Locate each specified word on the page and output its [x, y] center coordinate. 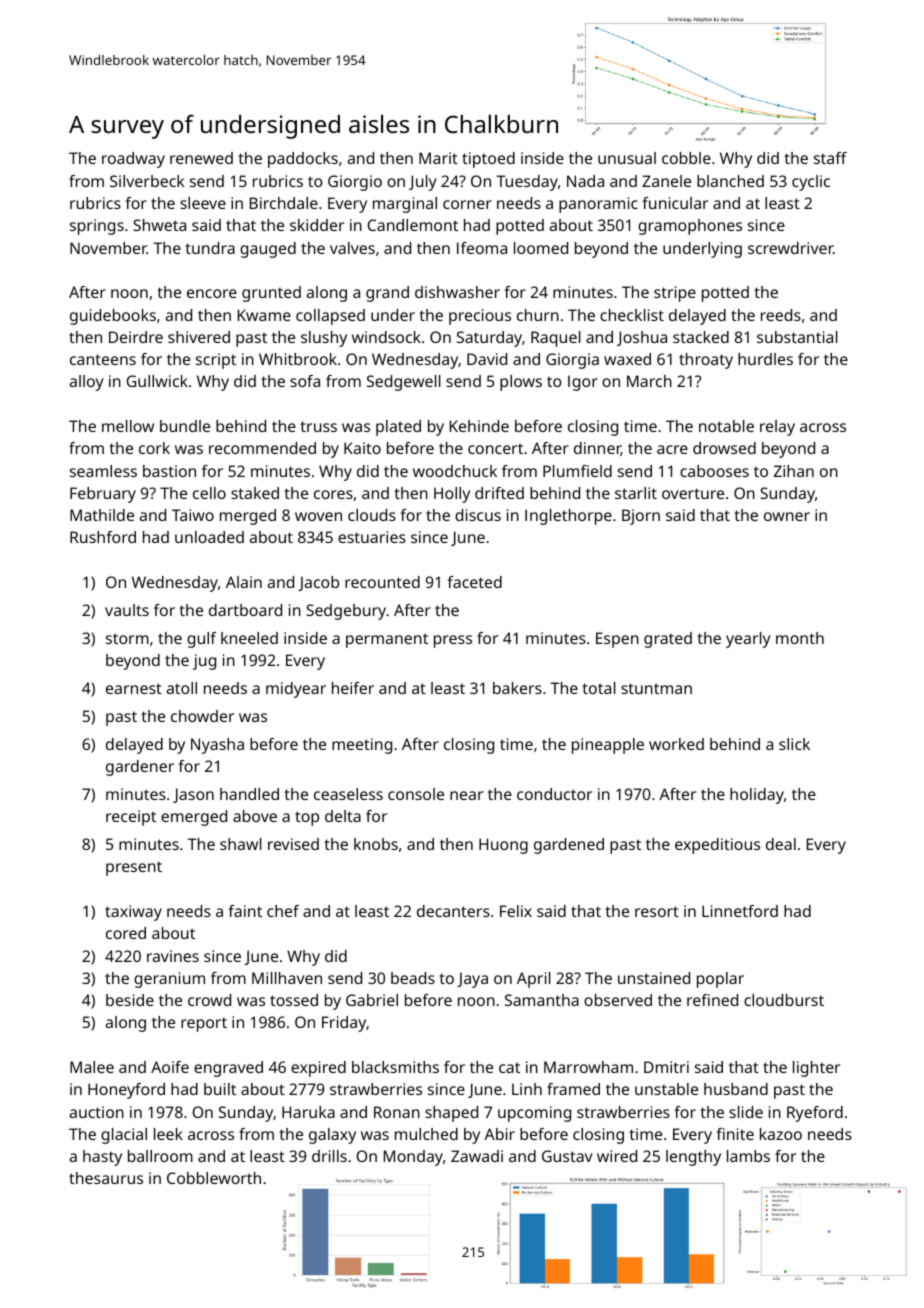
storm [127, 638]
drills [329, 1156]
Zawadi [477, 1156]
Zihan [794, 471]
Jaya [472, 980]
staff [830, 158]
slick [794, 744]
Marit [438, 158]
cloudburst [784, 1000]
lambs [748, 1156]
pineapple [608, 746]
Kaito [362, 448]
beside [130, 1000]
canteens [103, 359]
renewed [201, 158]
